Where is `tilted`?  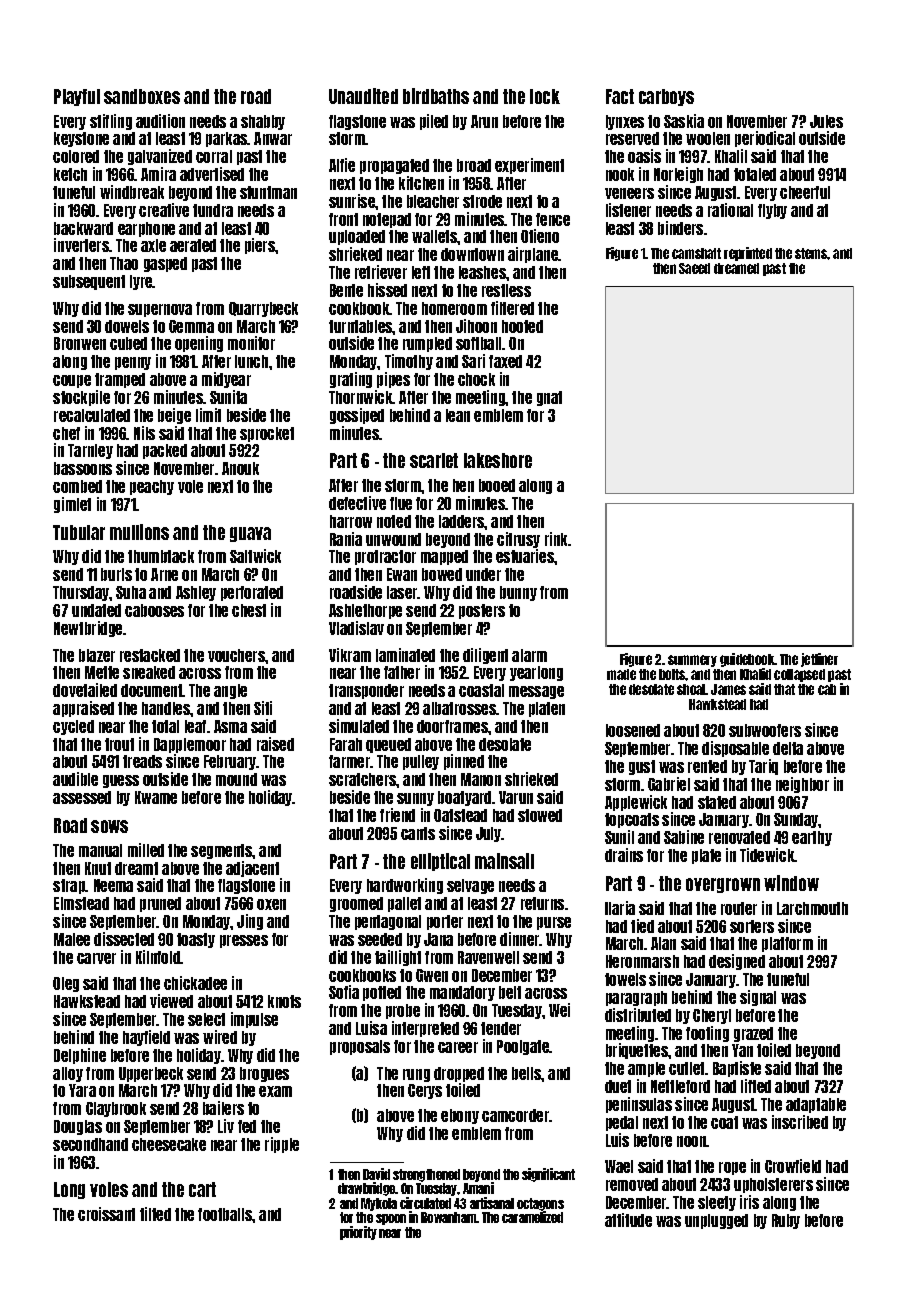 tilted is located at coordinates (155, 1214).
